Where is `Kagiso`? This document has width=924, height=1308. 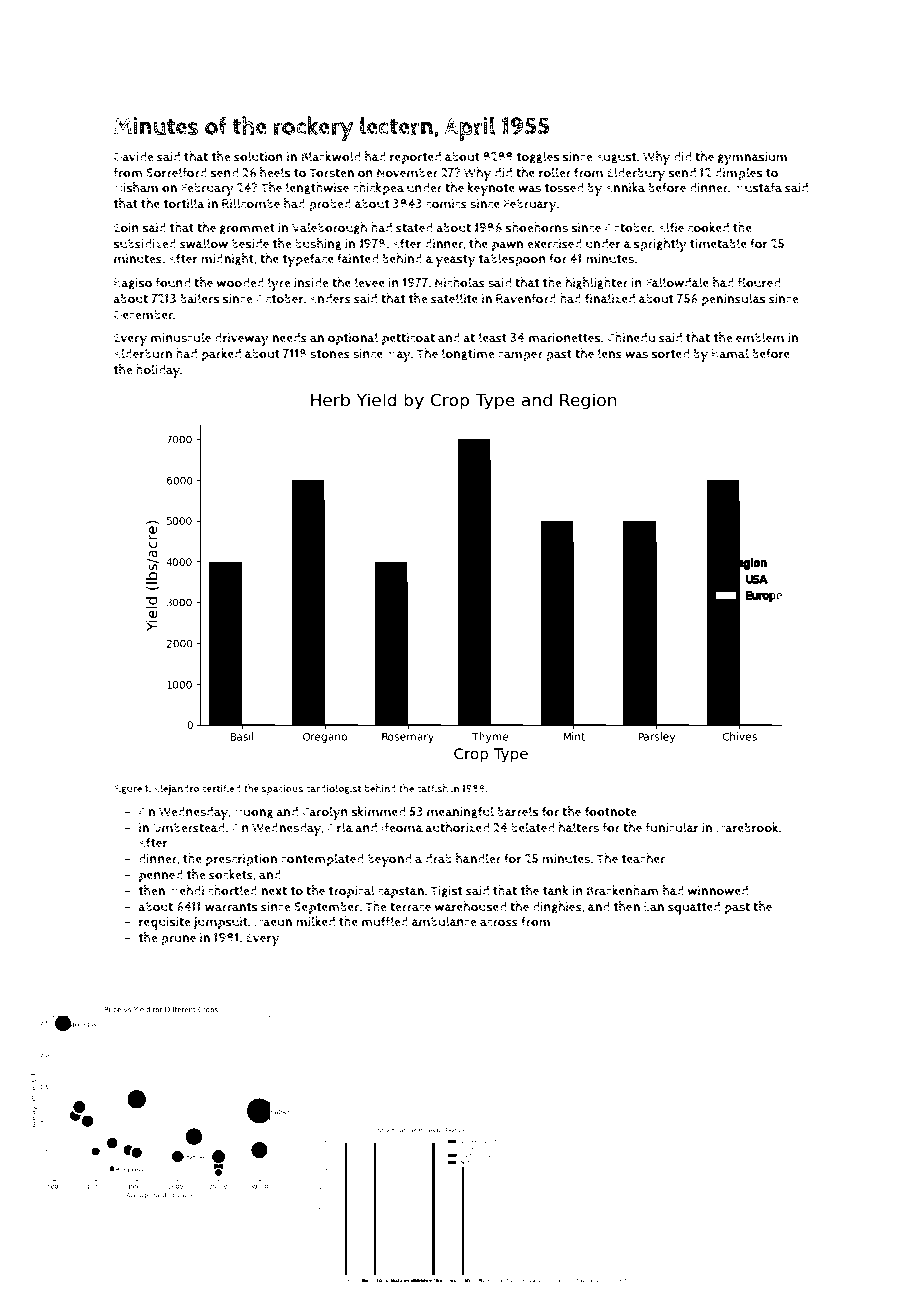 Kagiso is located at coordinates (133, 284).
